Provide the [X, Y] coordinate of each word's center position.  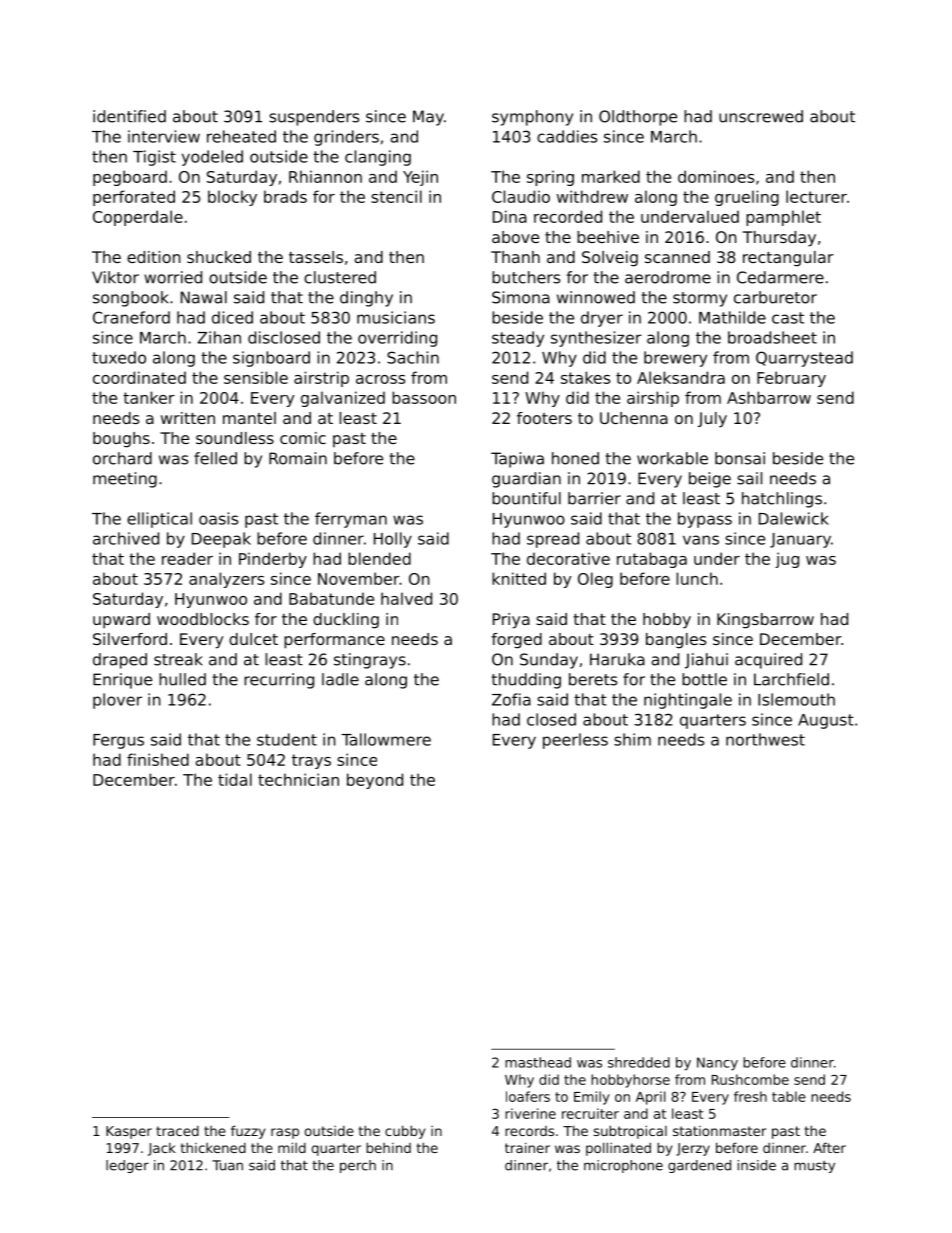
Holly [393, 540]
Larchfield [791, 679]
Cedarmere [780, 277]
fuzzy [248, 1132]
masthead [538, 1062]
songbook [130, 299]
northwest [765, 739]
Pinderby [273, 560]
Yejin [420, 178]
